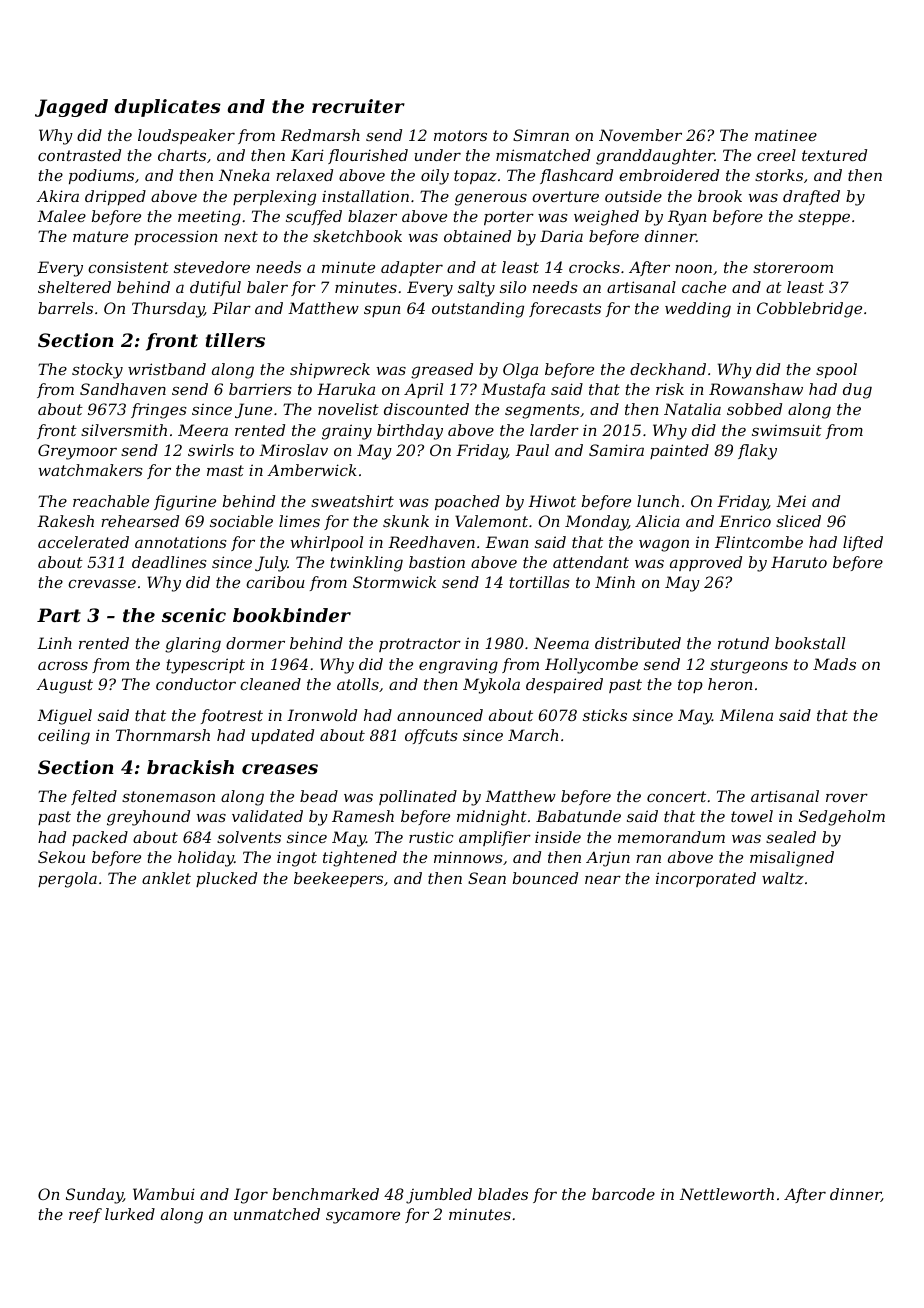  Describe the element at coordinates (503, 1194) in the image. I see `blades` at that location.
